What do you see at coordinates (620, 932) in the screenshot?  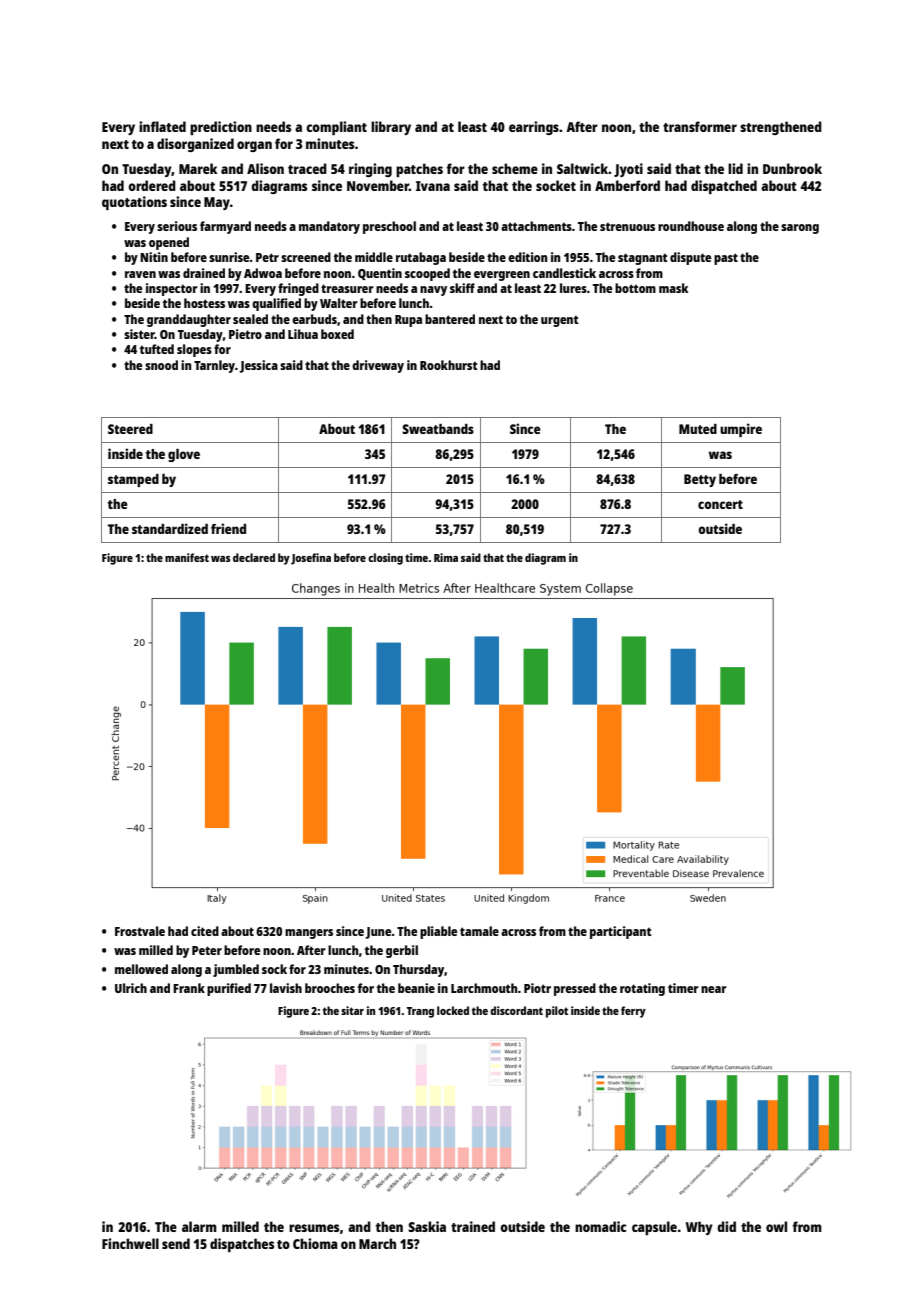 I see `participant` at bounding box center [620, 932].
